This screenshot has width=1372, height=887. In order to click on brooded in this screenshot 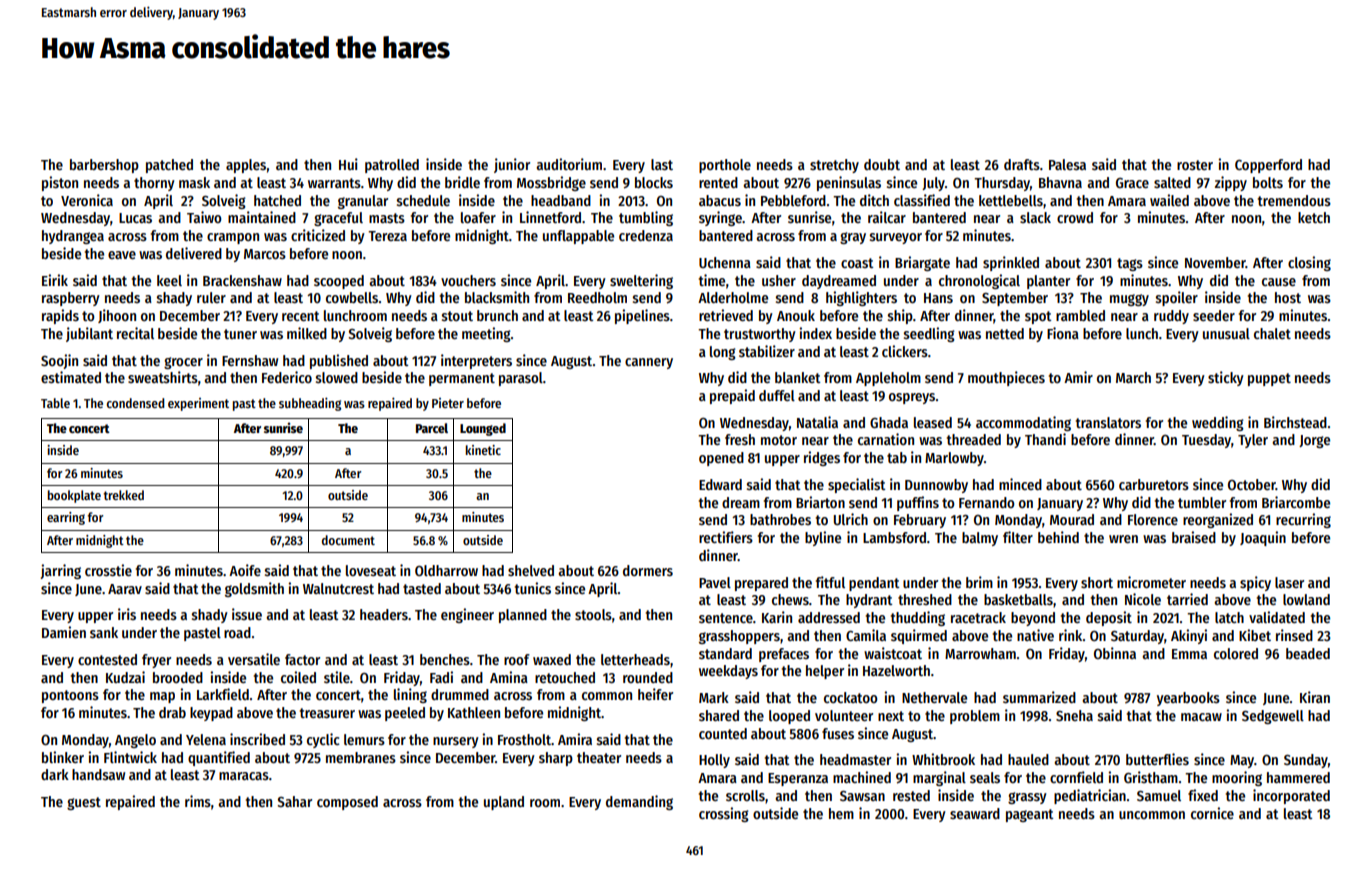, I will do `click(178, 677)`.
